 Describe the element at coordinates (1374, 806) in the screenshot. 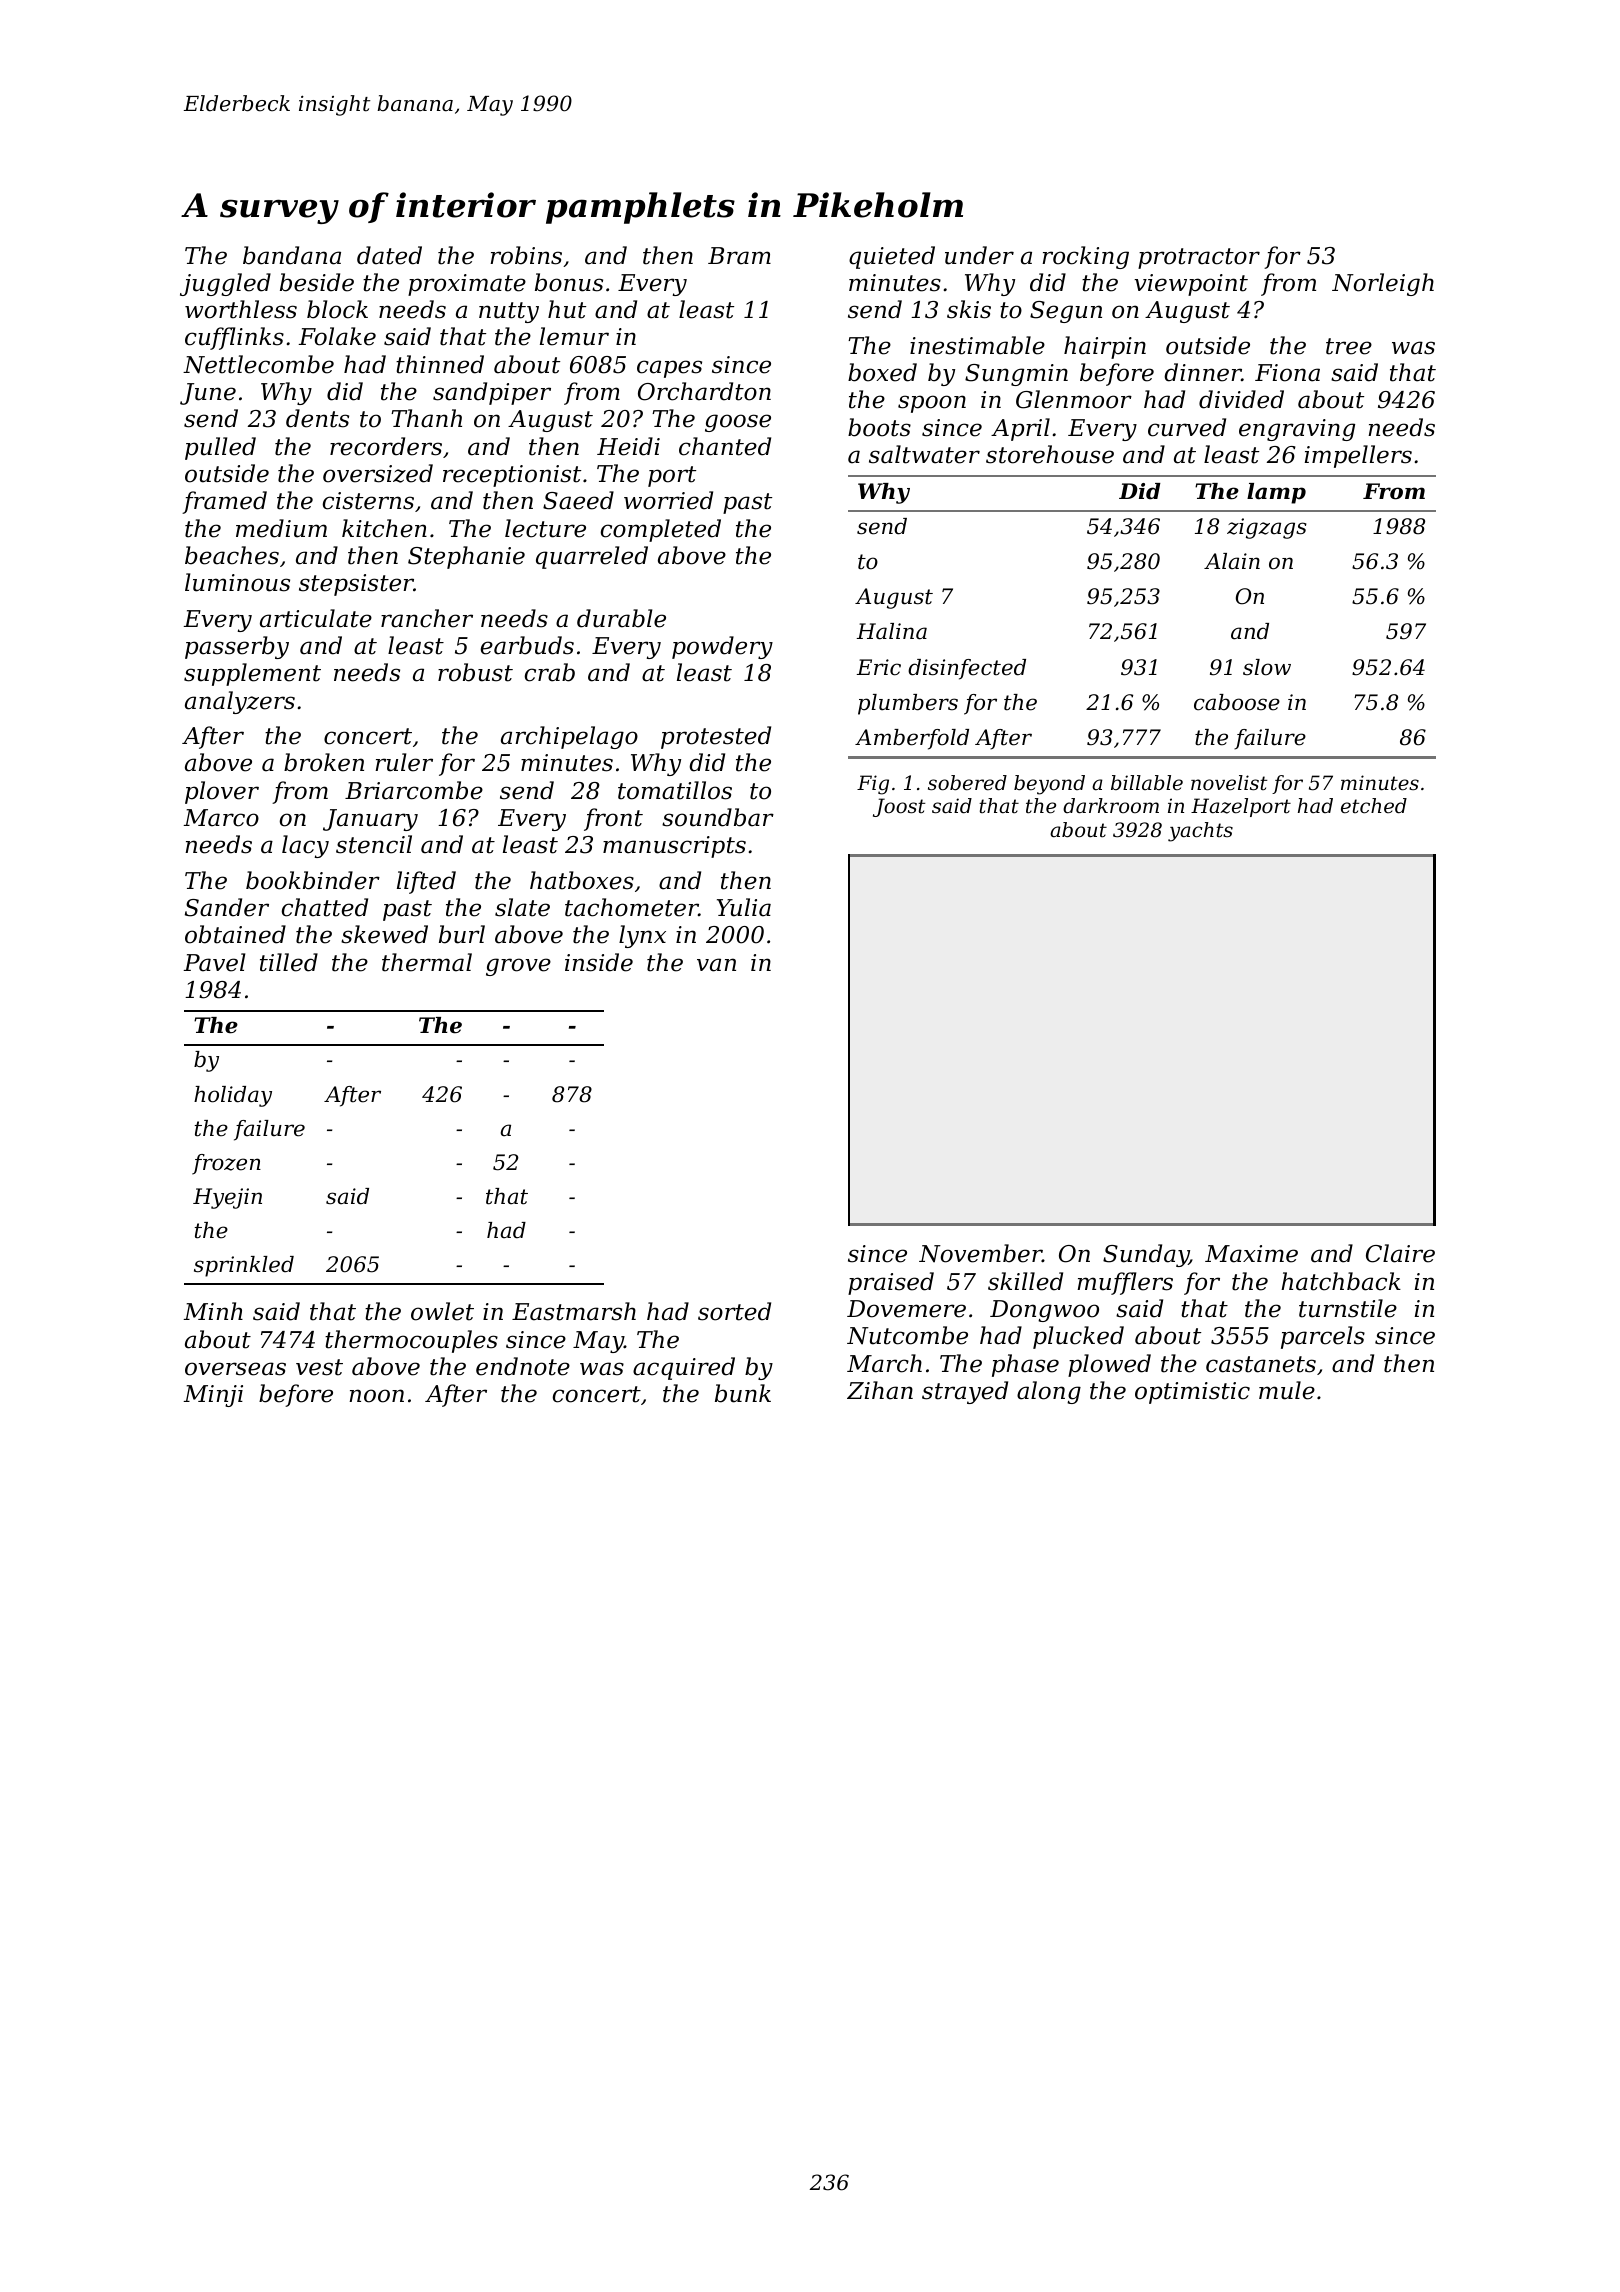

I see `etched` at that location.
